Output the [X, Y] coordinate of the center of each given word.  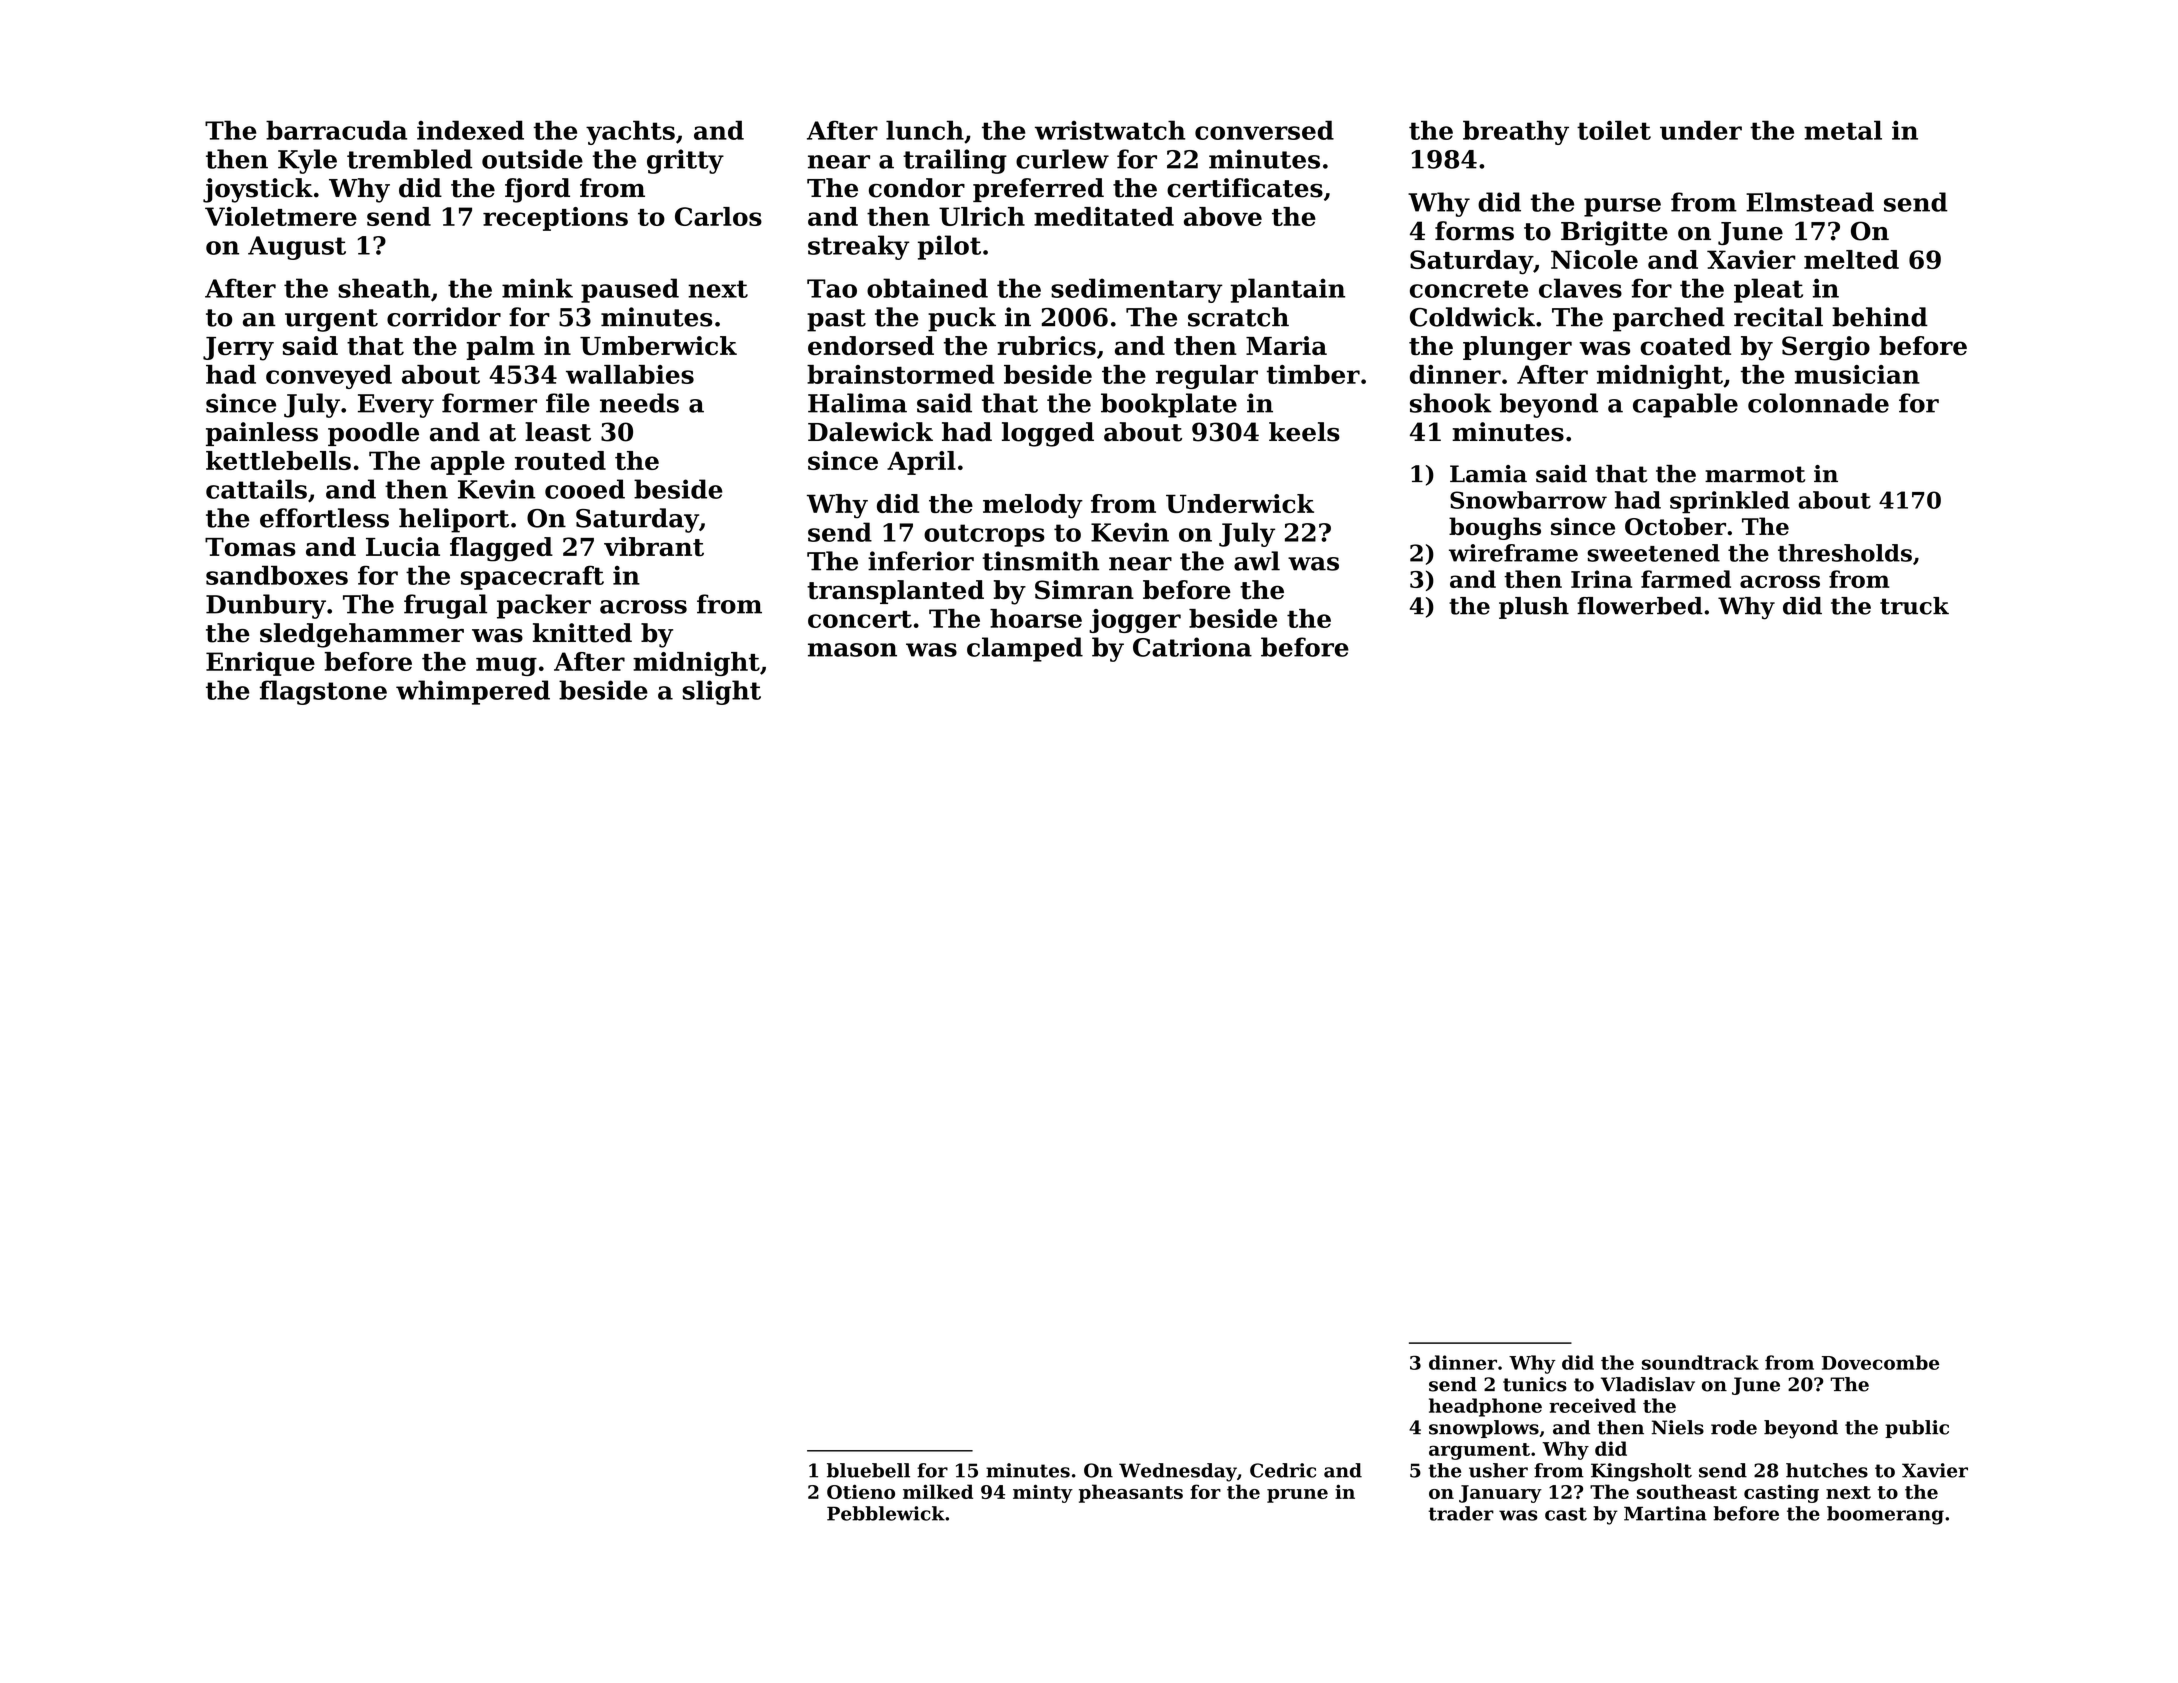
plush [1534, 608]
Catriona [1192, 647]
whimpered [473, 692]
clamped [1025, 649]
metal [1843, 130]
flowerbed [1640, 606]
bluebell [868, 1470]
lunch [925, 130]
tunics [1535, 1384]
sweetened [1653, 553]
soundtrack [1700, 1362]
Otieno [861, 1491]
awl [1257, 561]
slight [721, 692]
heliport [454, 520]
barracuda [336, 130]
